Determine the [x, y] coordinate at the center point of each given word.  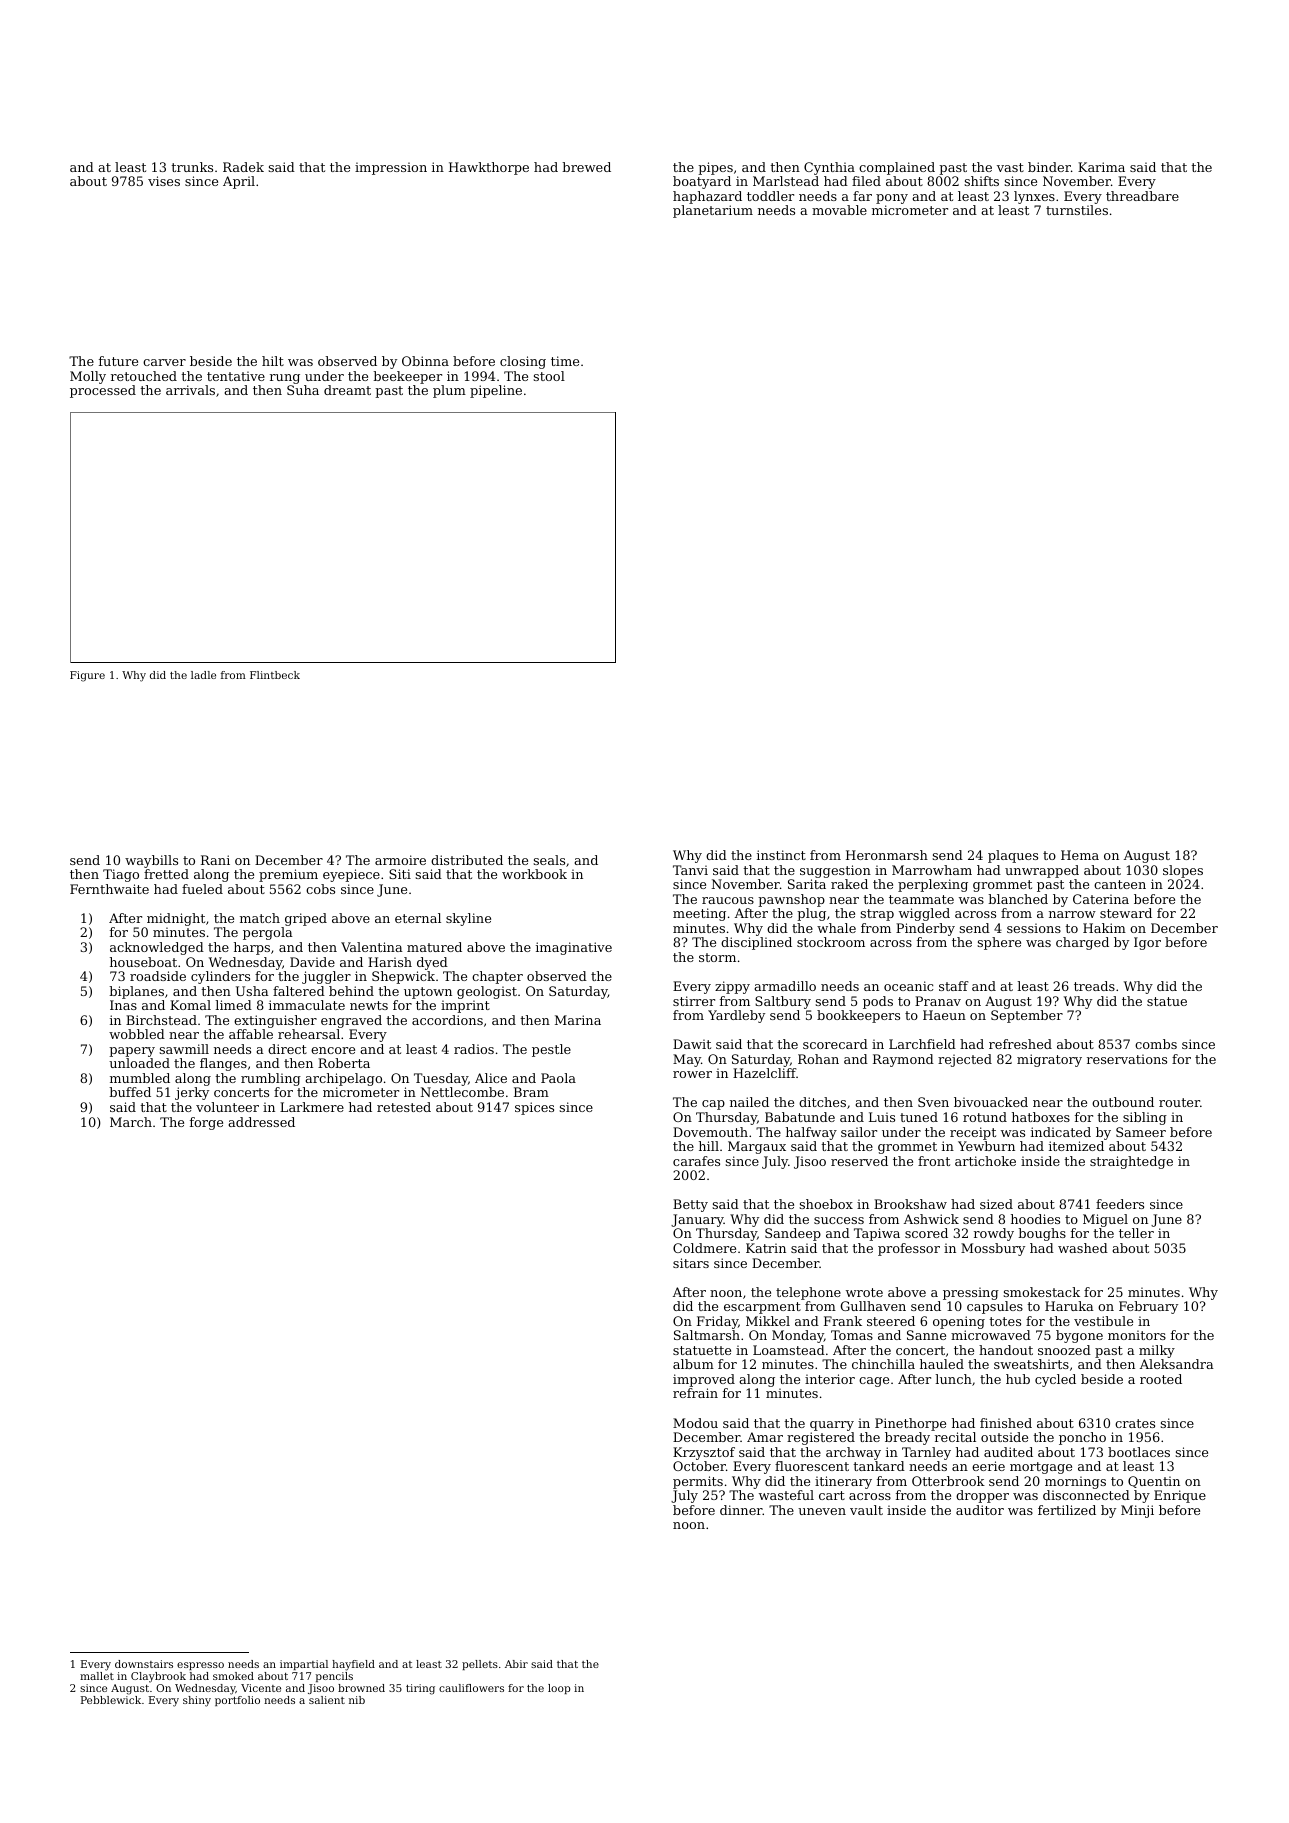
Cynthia [829, 168]
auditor [980, 1510]
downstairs [144, 1664]
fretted [166, 874]
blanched [1018, 899]
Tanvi [690, 870]
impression [391, 168]
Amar [765, 1437]
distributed [467, 860]
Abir [516, 1664]
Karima [1101, 167]
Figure [87, 676]
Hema [1080, 855]
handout [1006, 1350]
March [131, 1122]
